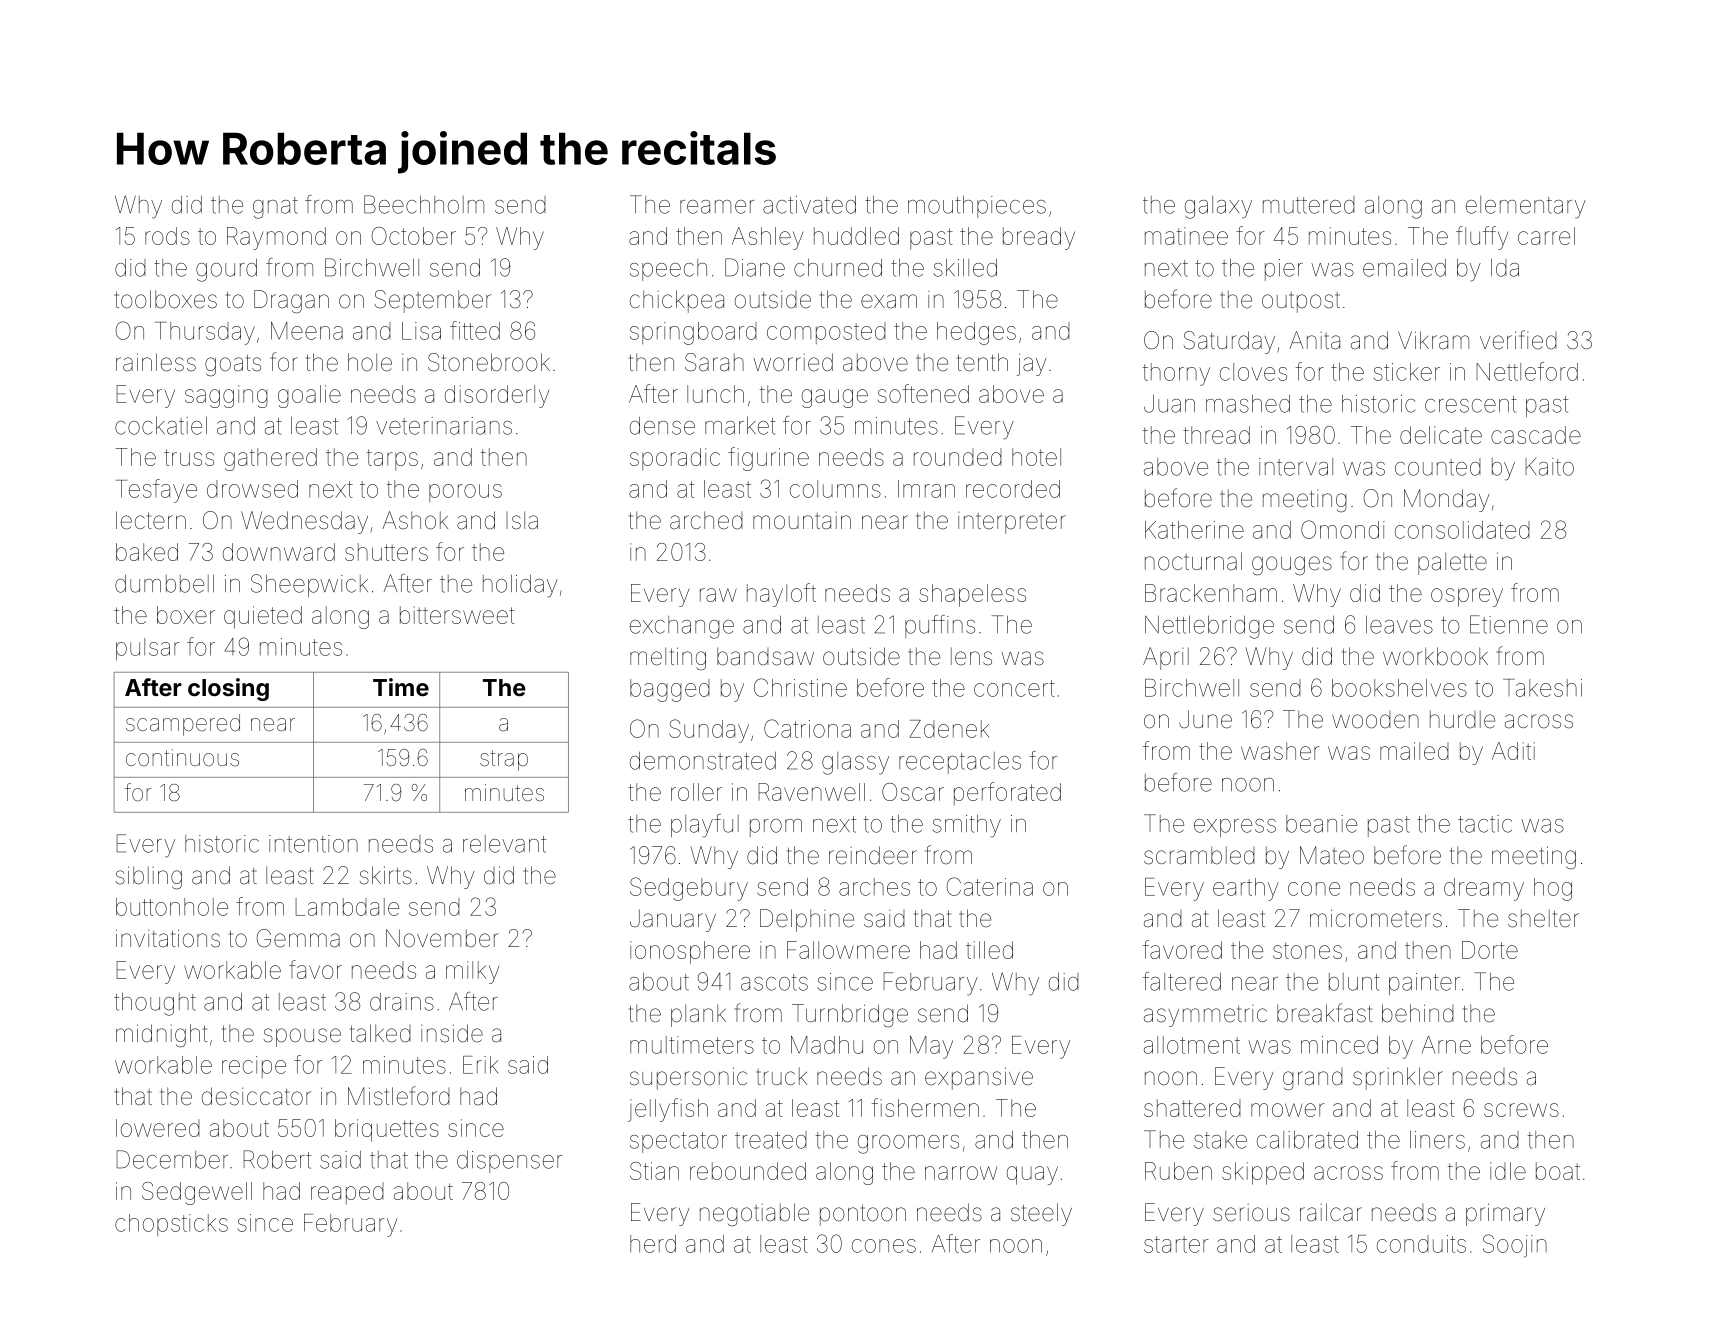 Image resolution: width=1711 pixels, height=1322 pixels. Describe the element at coordinates (1433, 340) in the document. I see `Vikram` at that location.
